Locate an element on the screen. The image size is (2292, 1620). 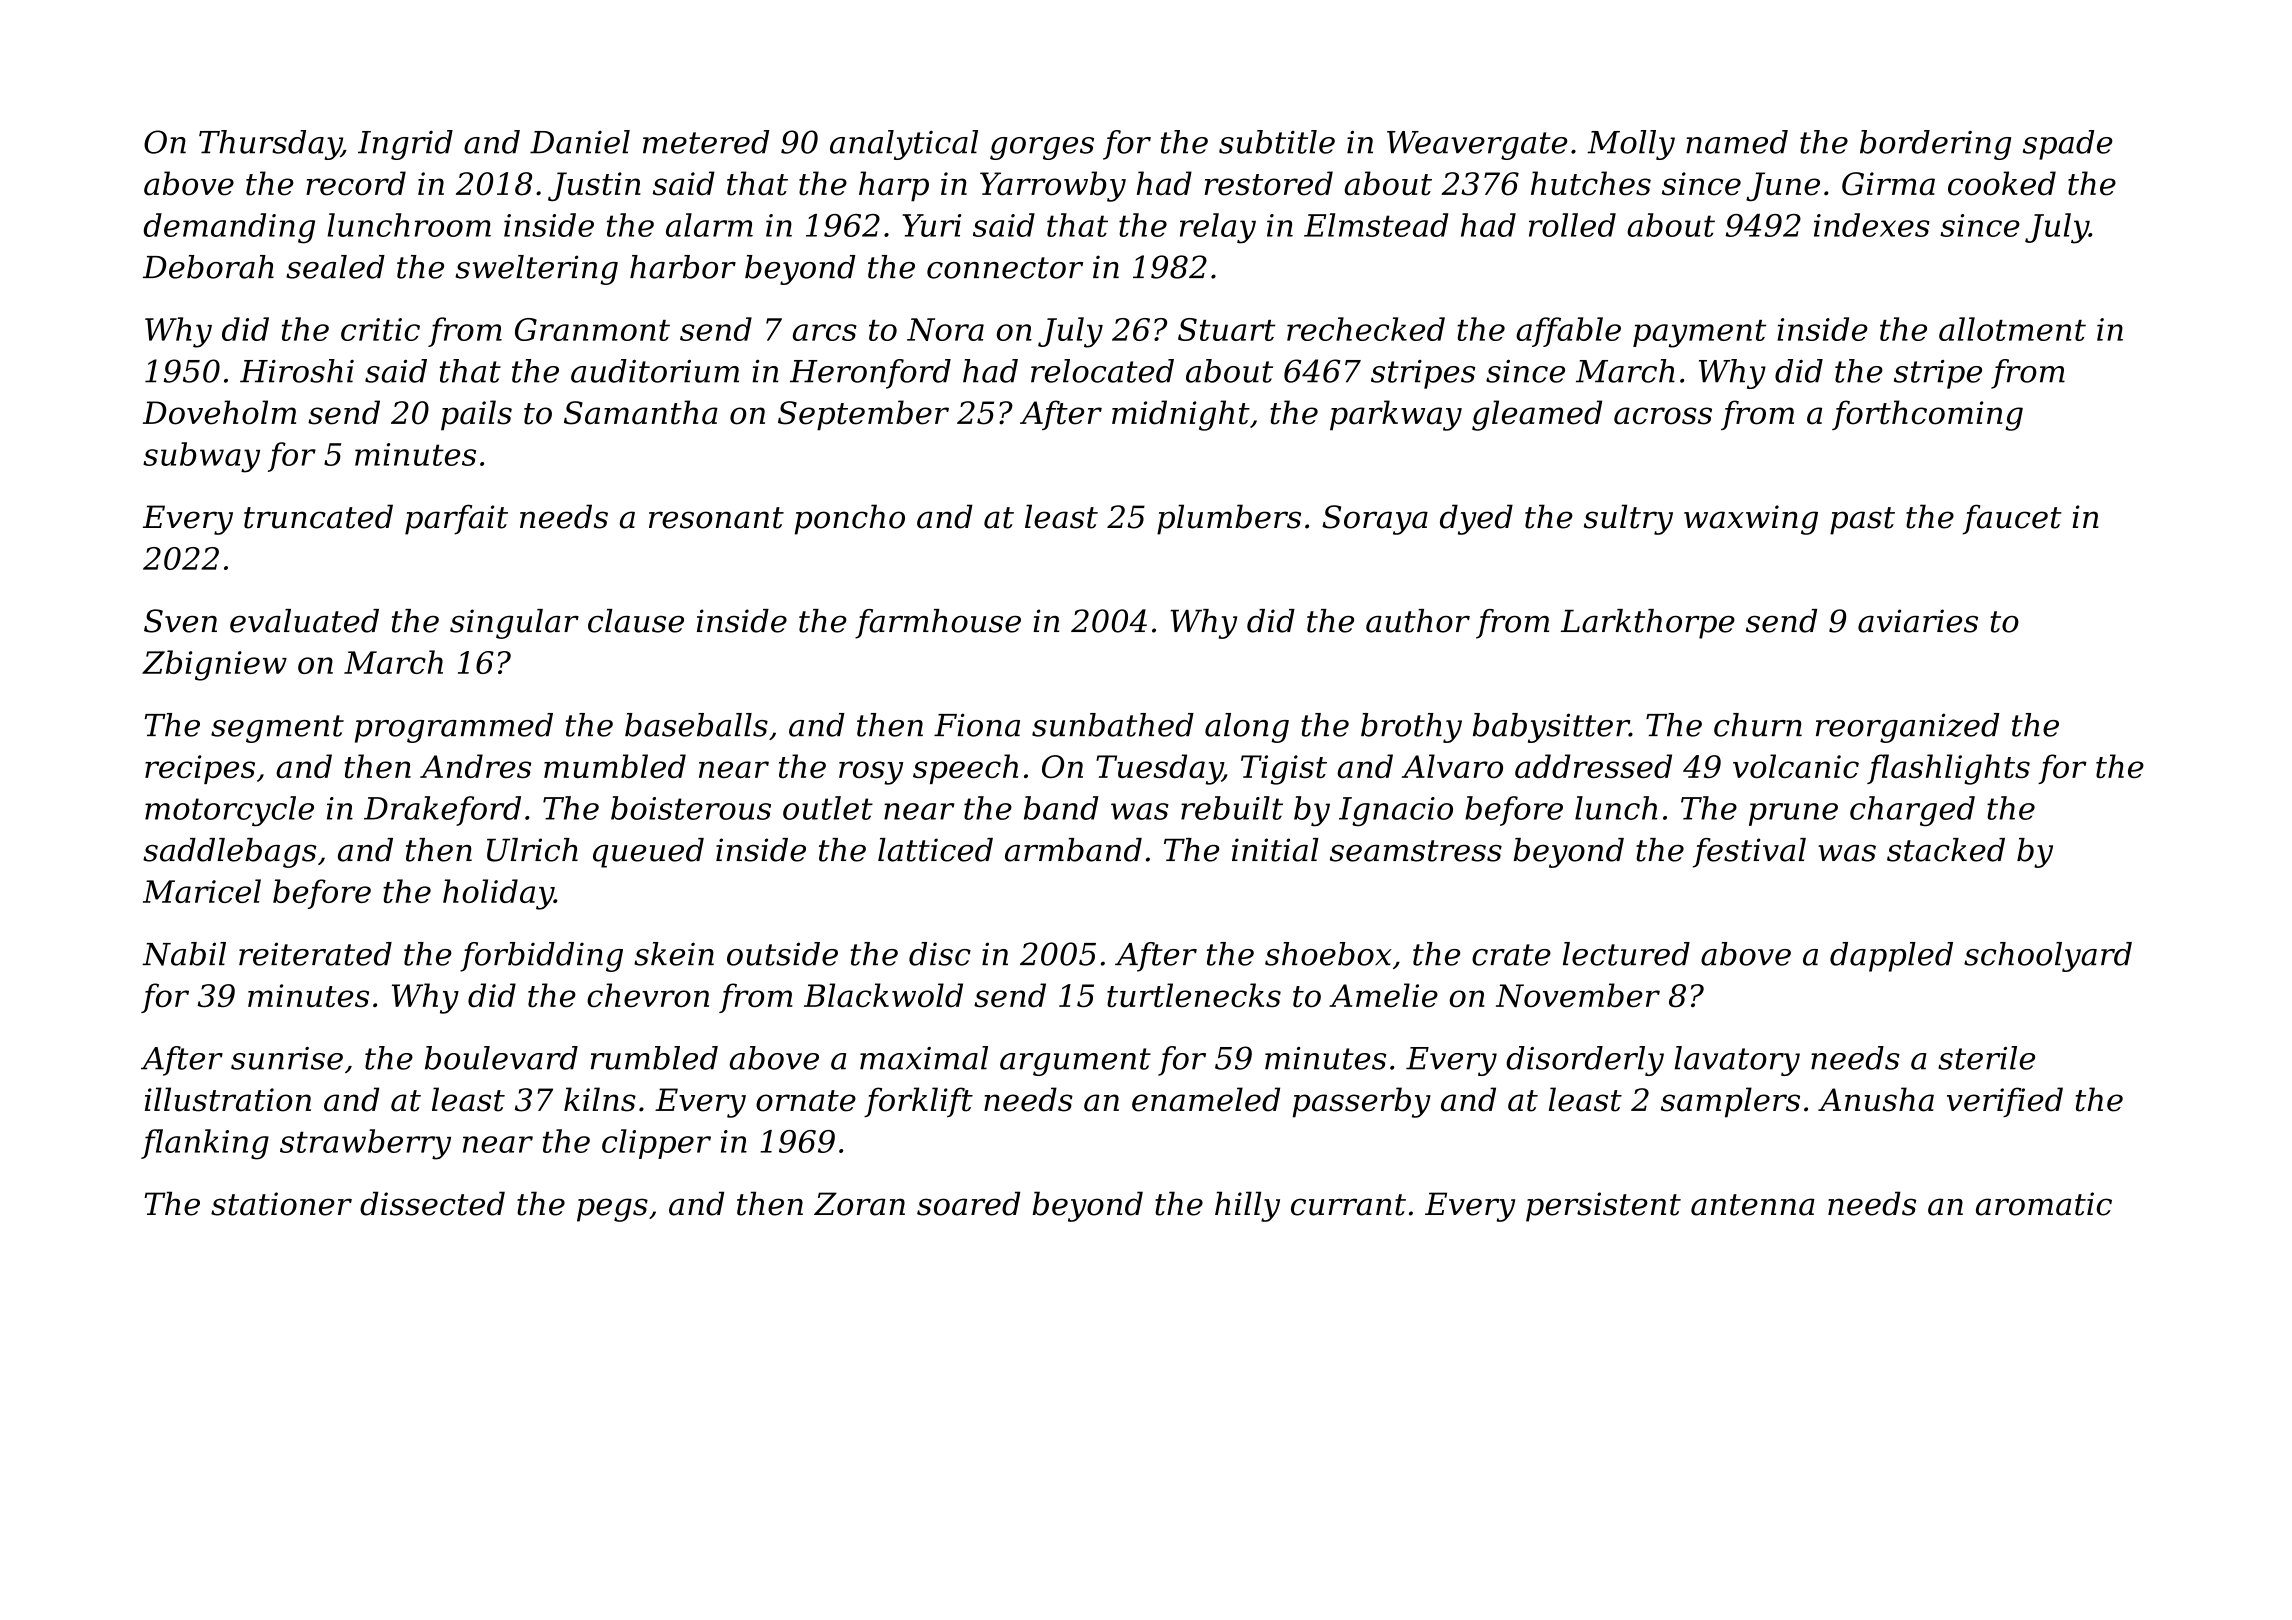
subway is located at coordinates (201, 457).
